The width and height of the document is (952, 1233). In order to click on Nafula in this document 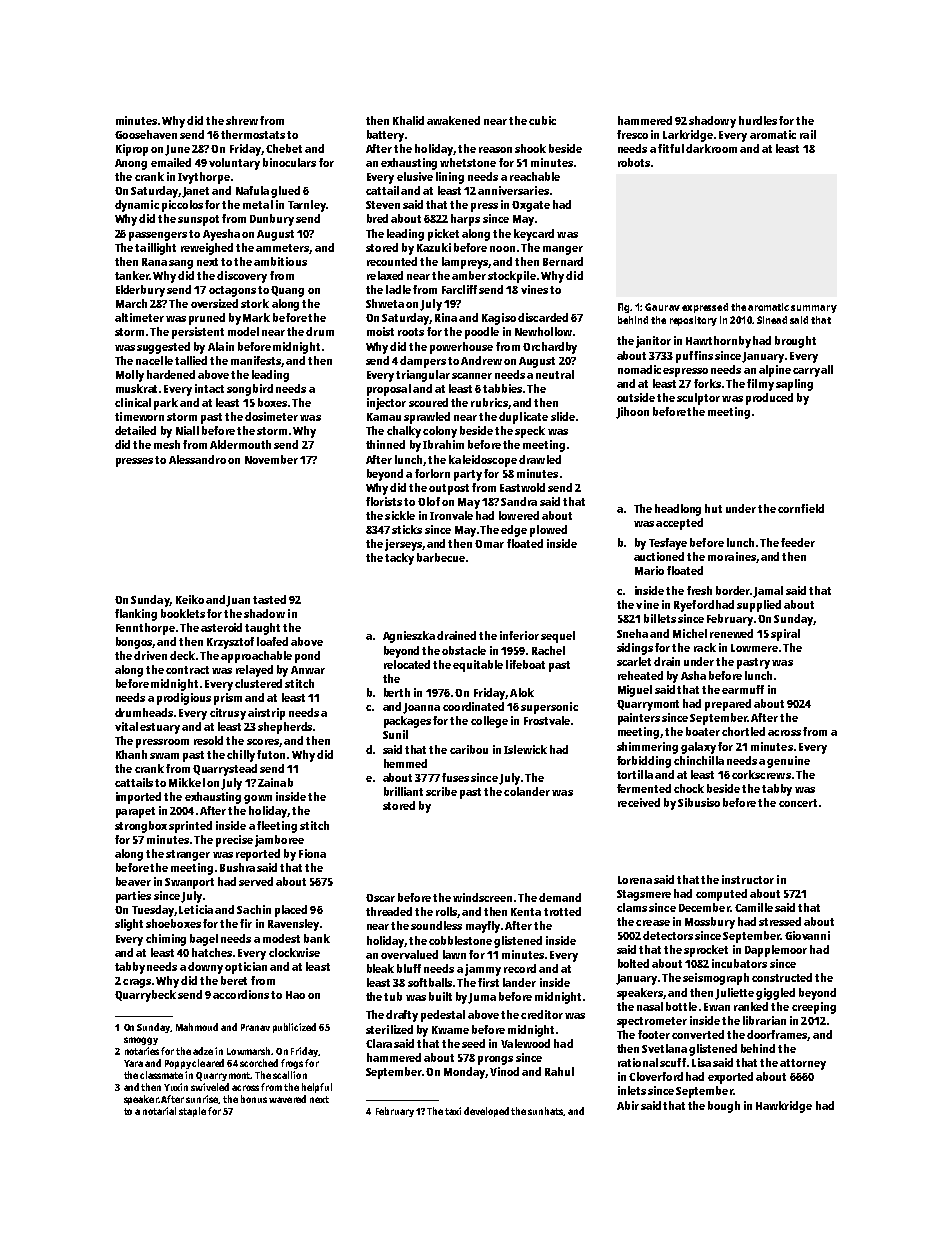, I will do `click(252, 190)`.
